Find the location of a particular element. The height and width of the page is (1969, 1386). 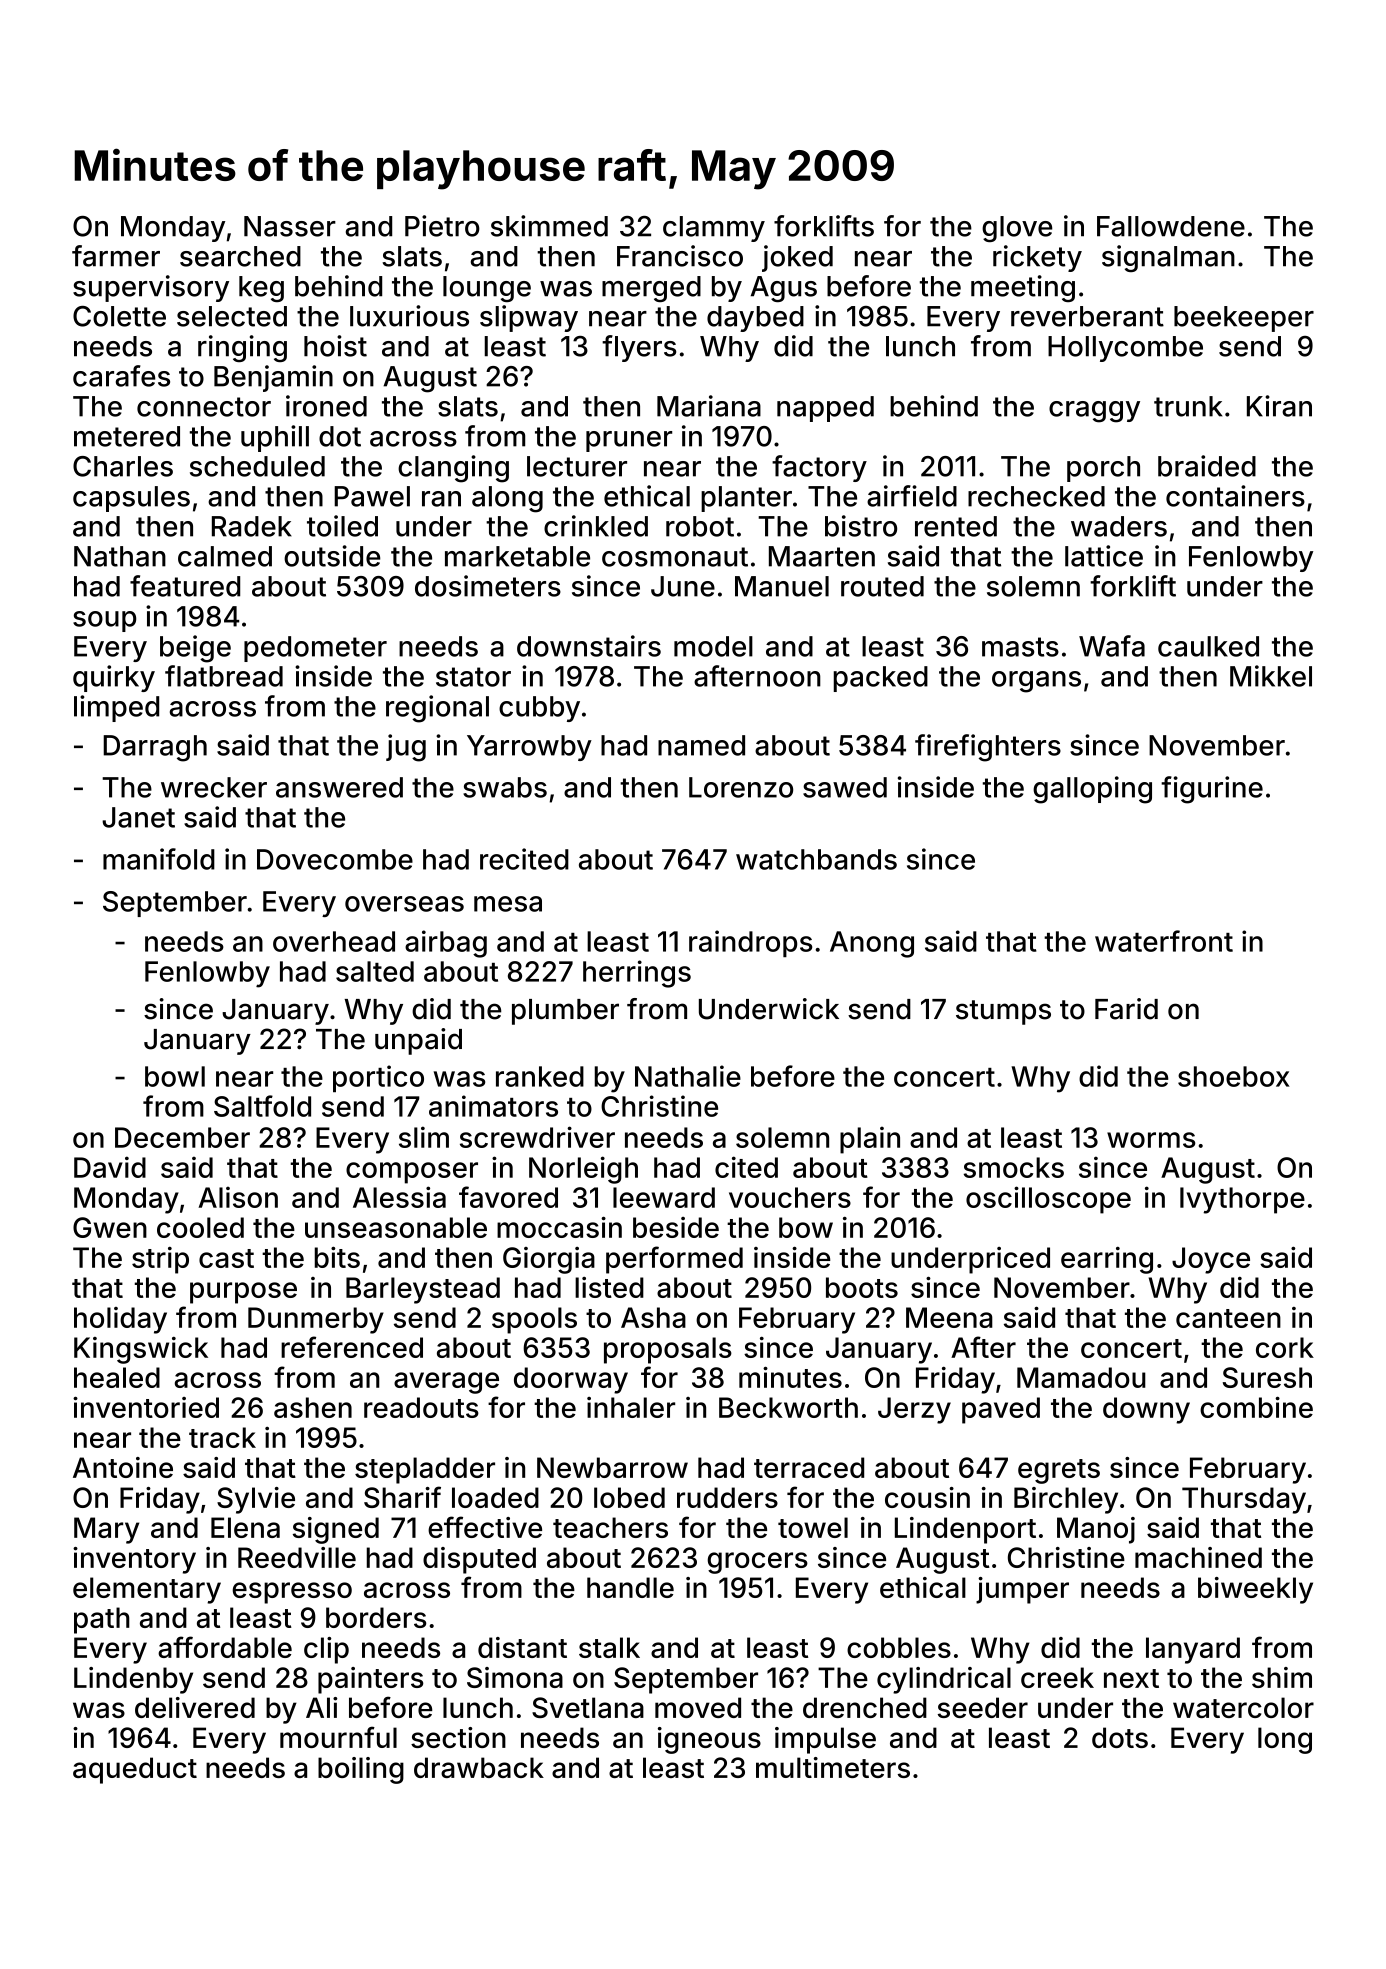

reverberant is located at coordinates (1087, 316).
